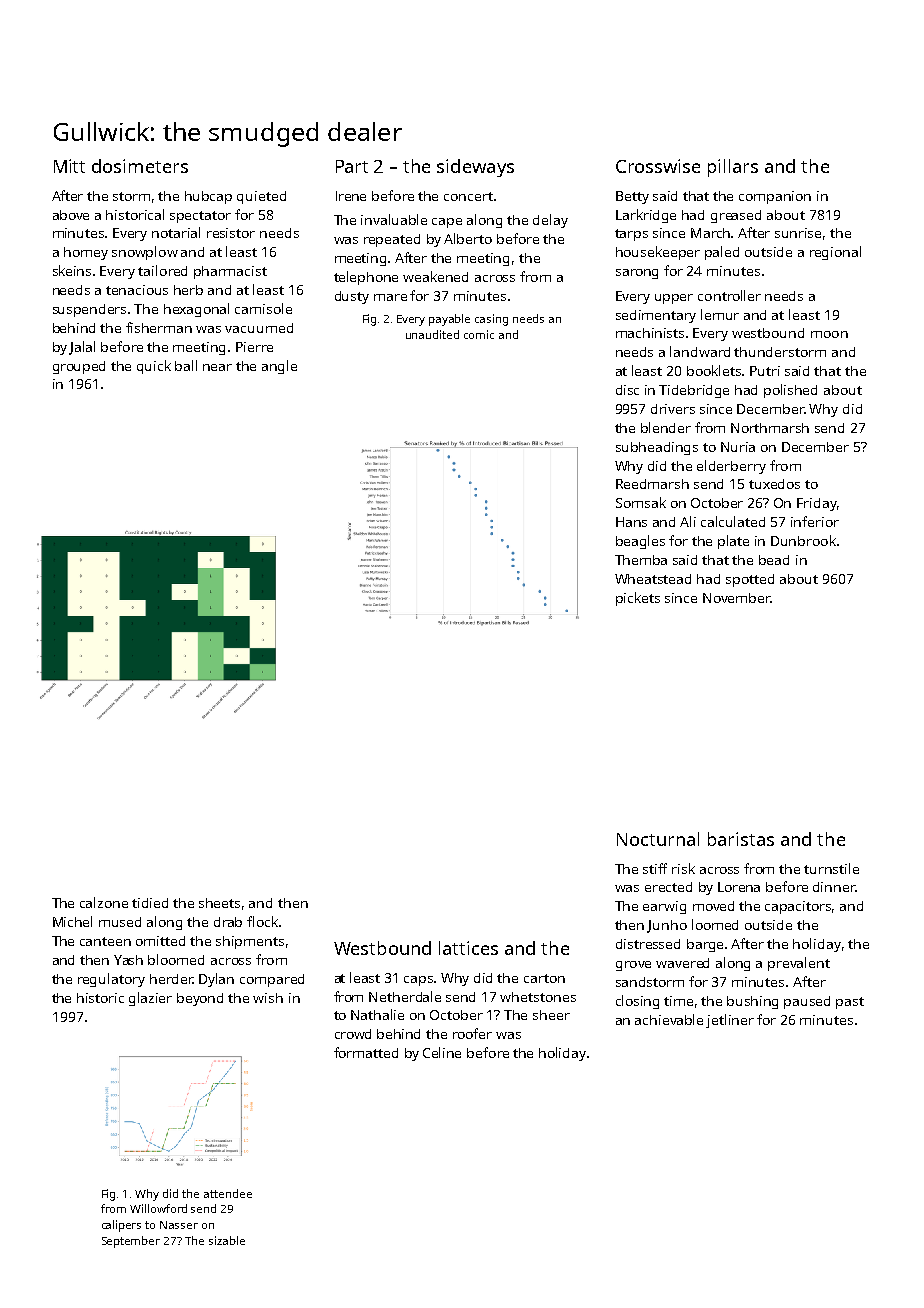  I want to click on quieted, so click(261, 197).
